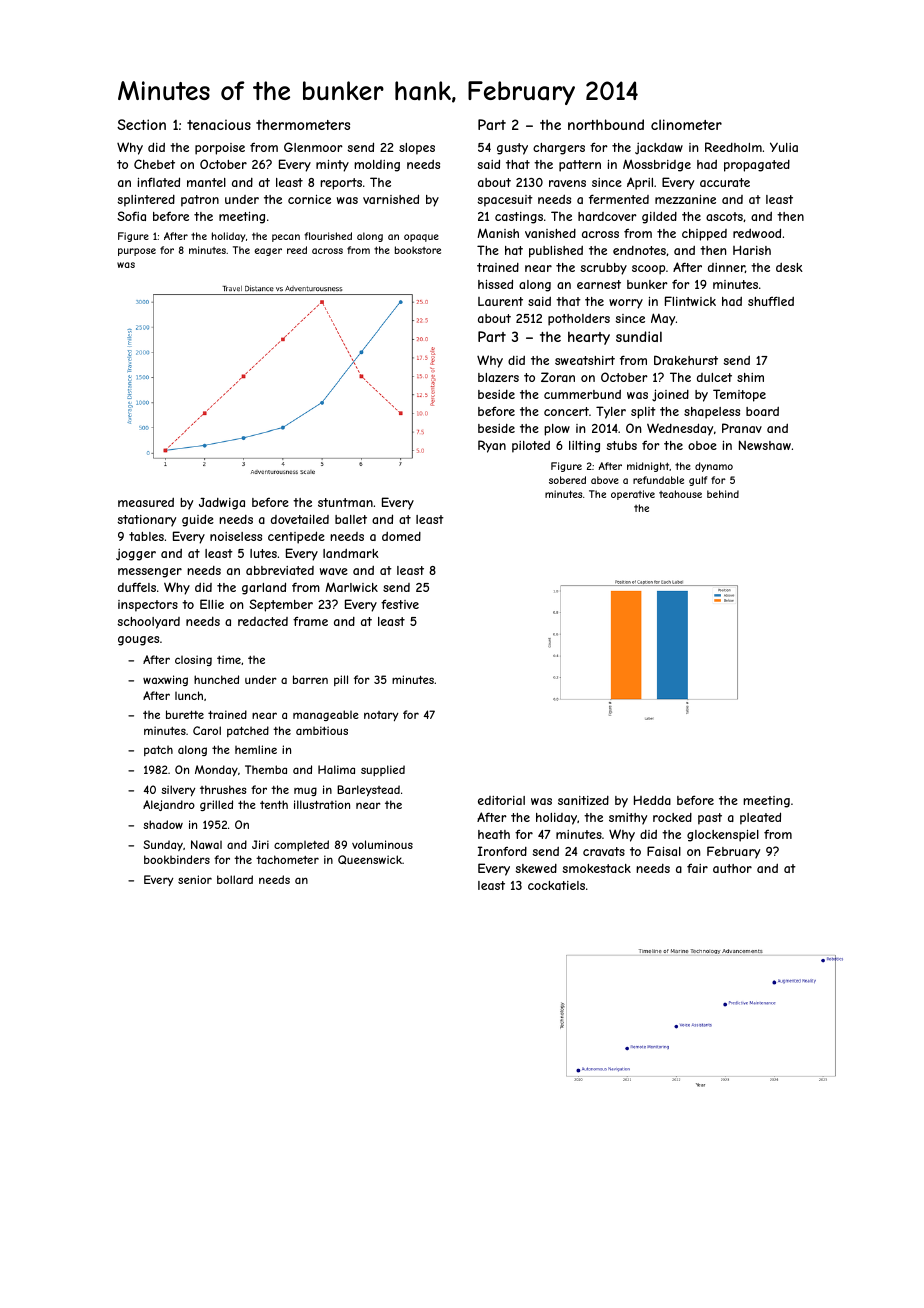 This page has width=924, height=1308. What do you see at coordinates (784, 147) in the page?
I see `Yulia` at bounding box center [784, 147].
